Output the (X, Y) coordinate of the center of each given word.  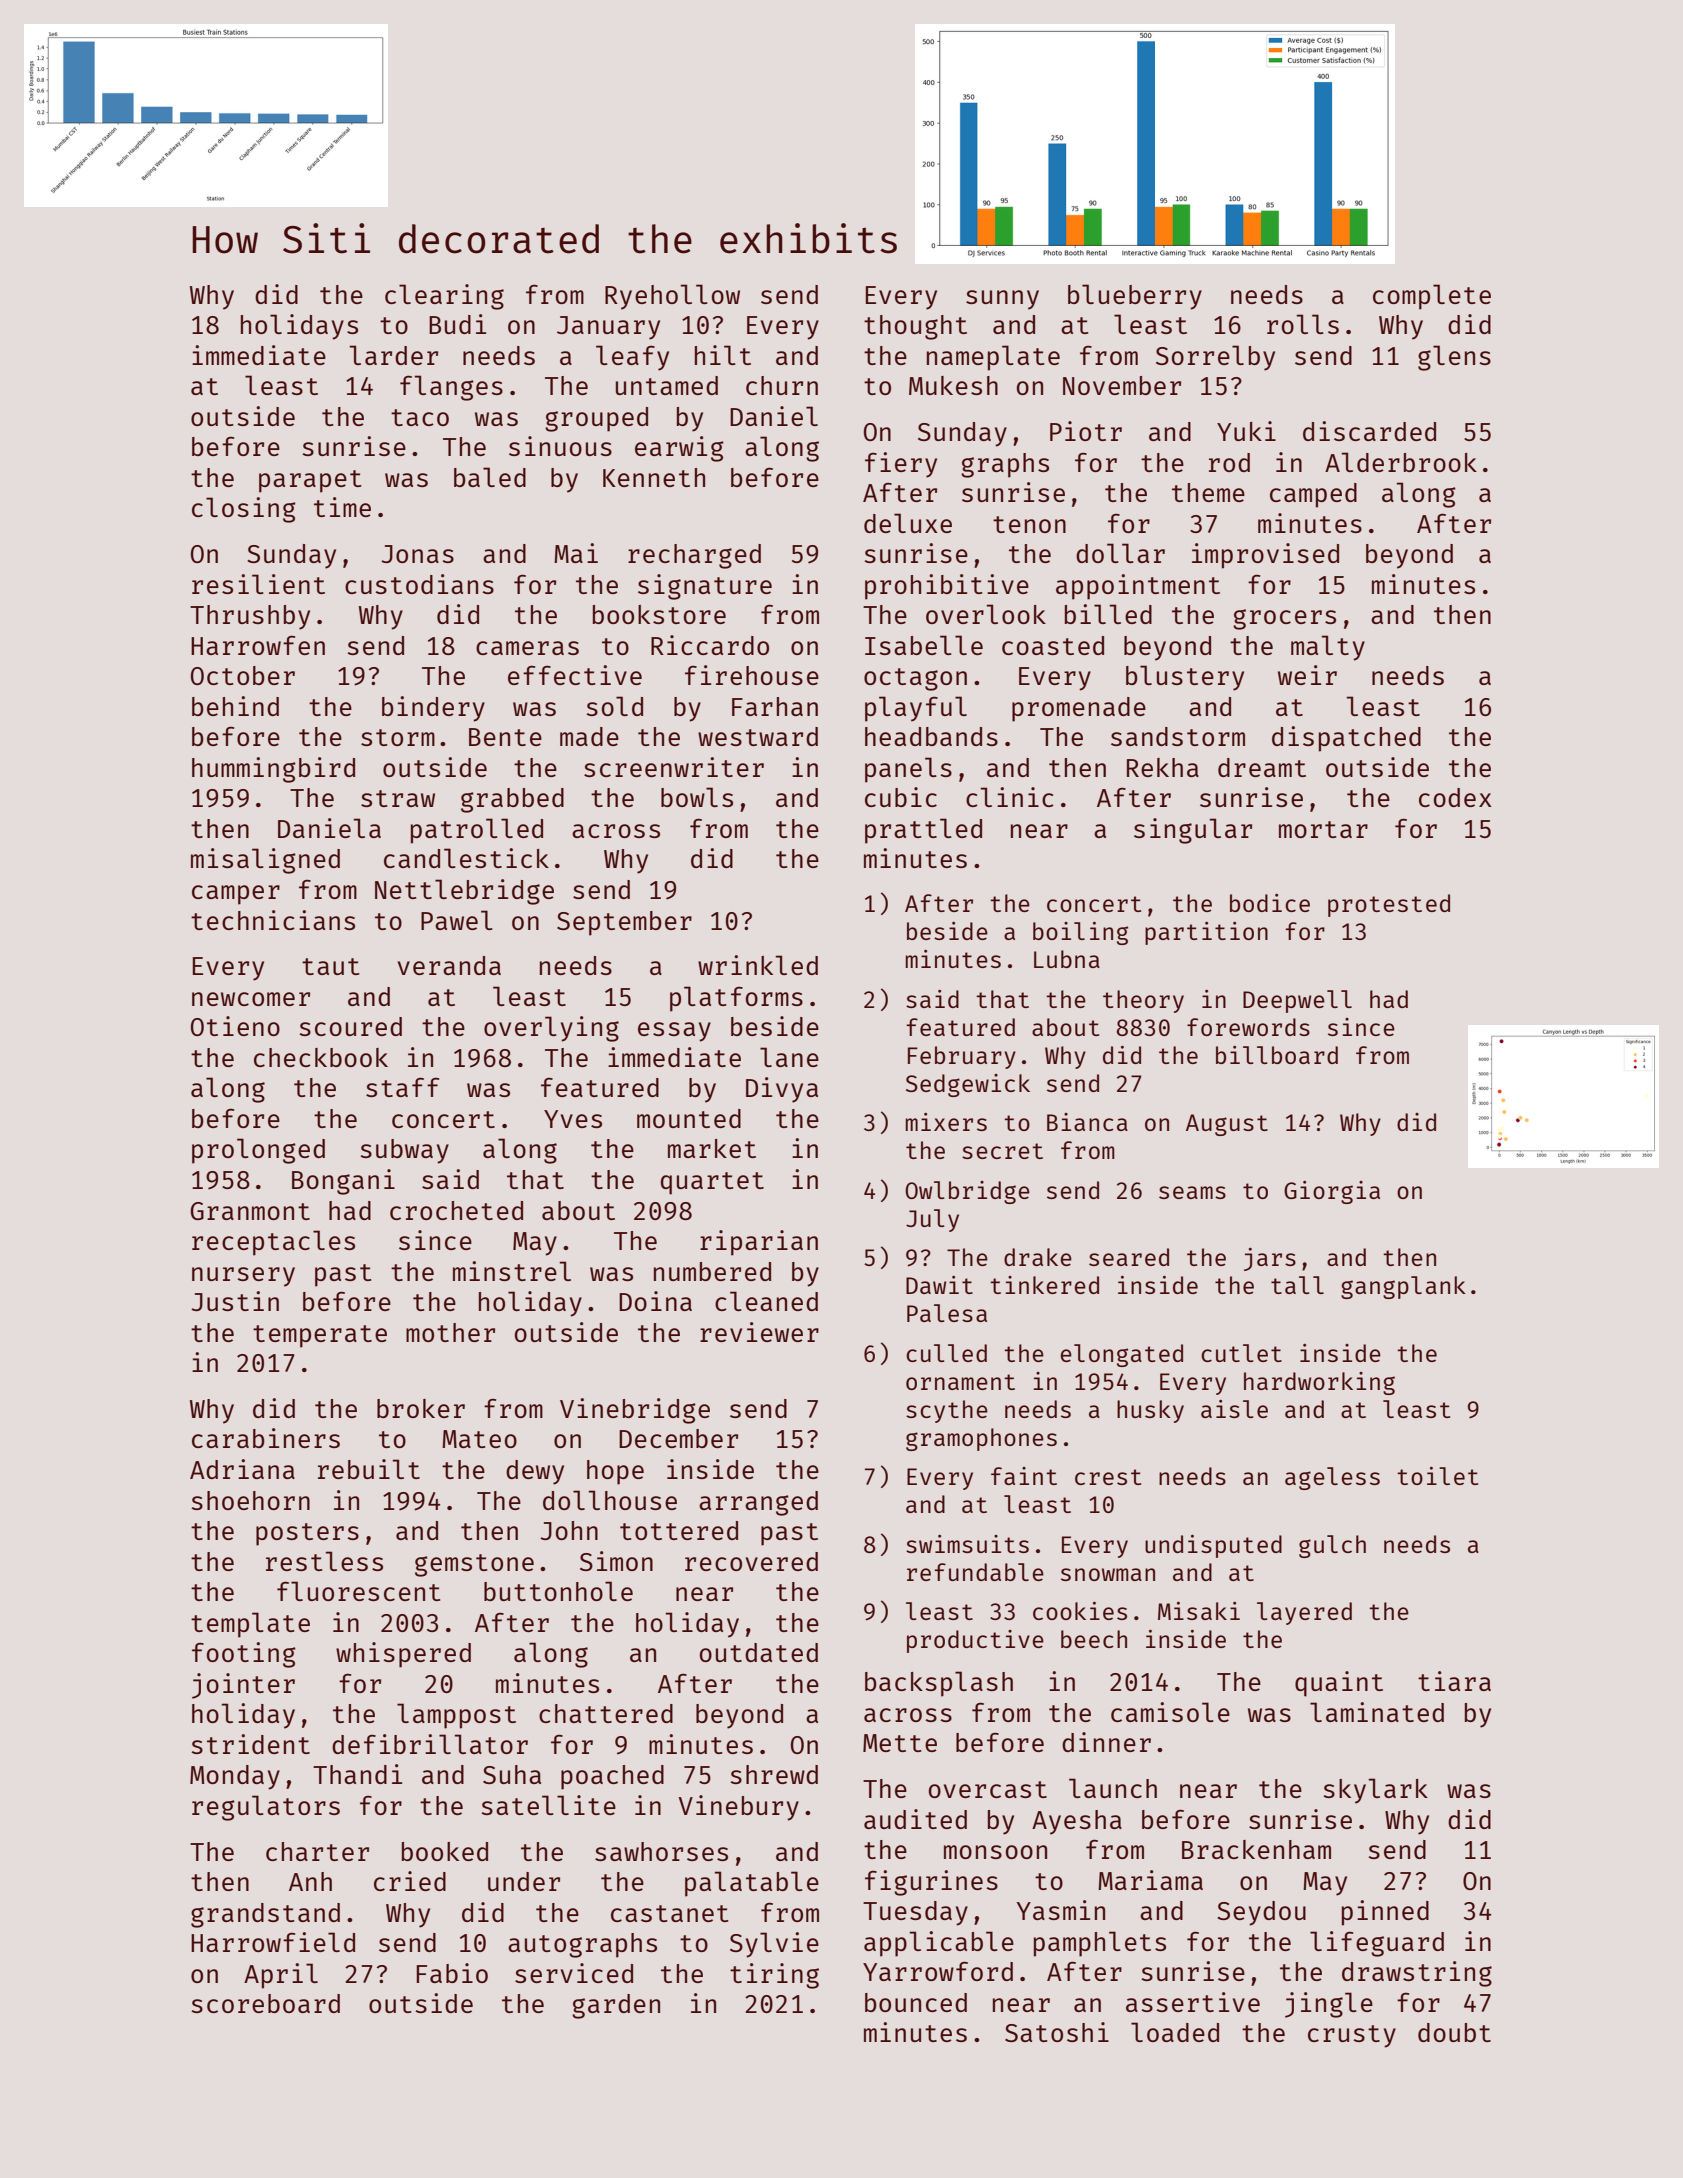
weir (1307, 675)
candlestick (466, 858)
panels (908, 770)
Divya (782, 1090)
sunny (1002, 300)
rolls (1303, 324)
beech (1094, 1639)
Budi (457, 324)
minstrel (512, 1271)
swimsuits (967, 1544)
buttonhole (558, 1591)
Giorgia (1332, 1192)
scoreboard (265, 2003)
